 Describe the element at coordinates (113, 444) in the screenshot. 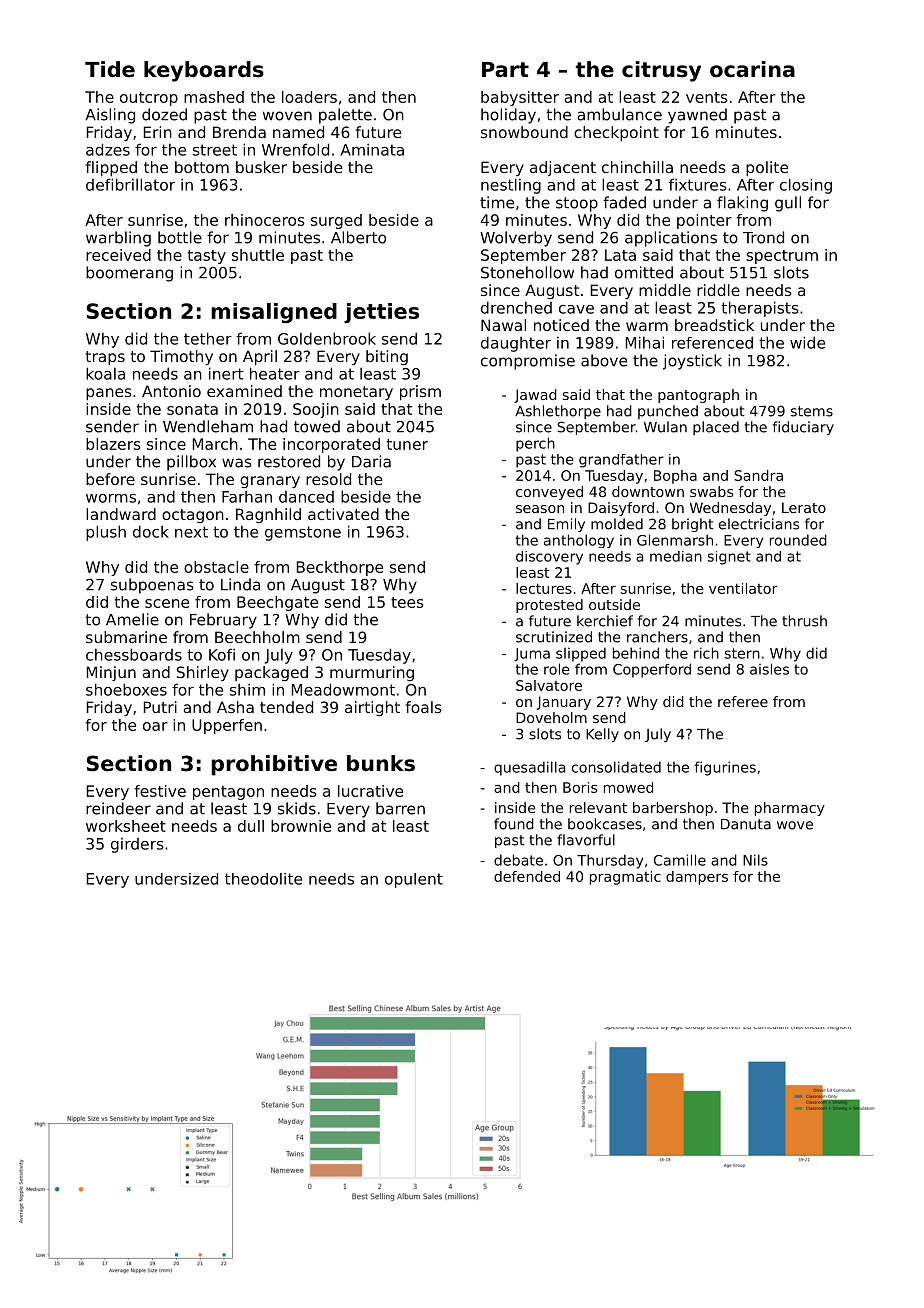

I see `blazers` at that location.
